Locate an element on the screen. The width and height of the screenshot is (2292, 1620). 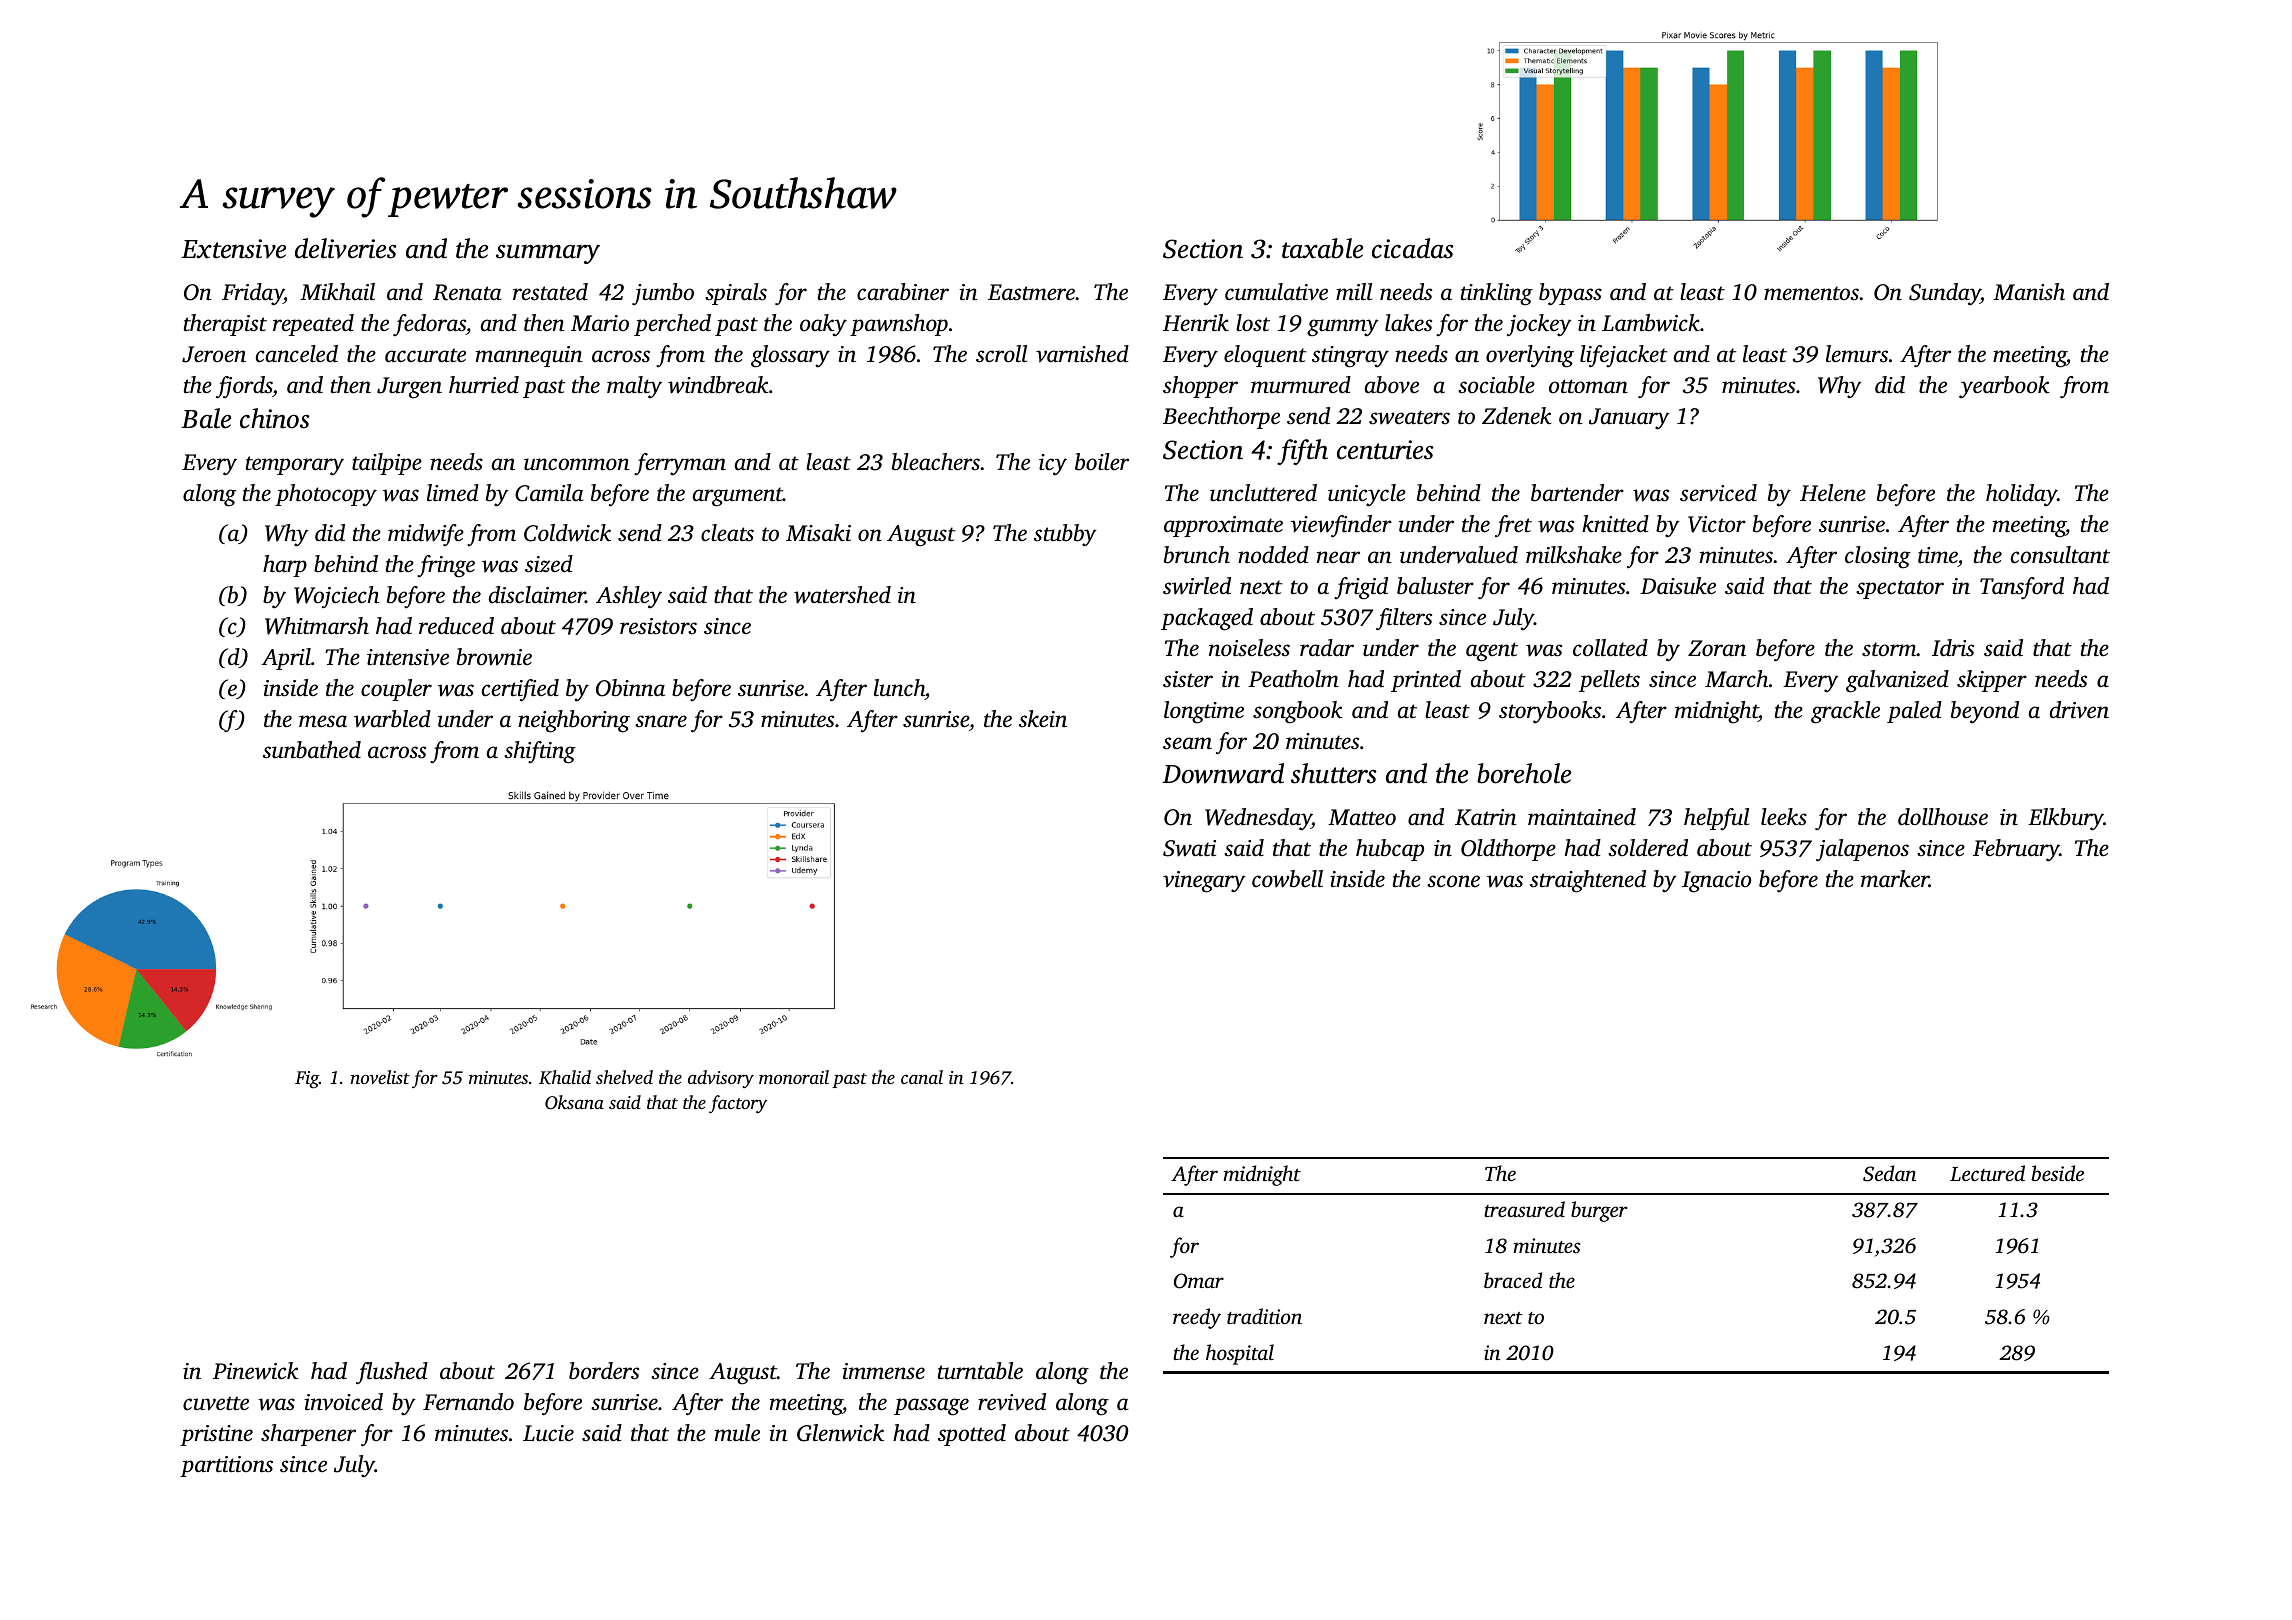
limed is located at coordinates (453, 492).
